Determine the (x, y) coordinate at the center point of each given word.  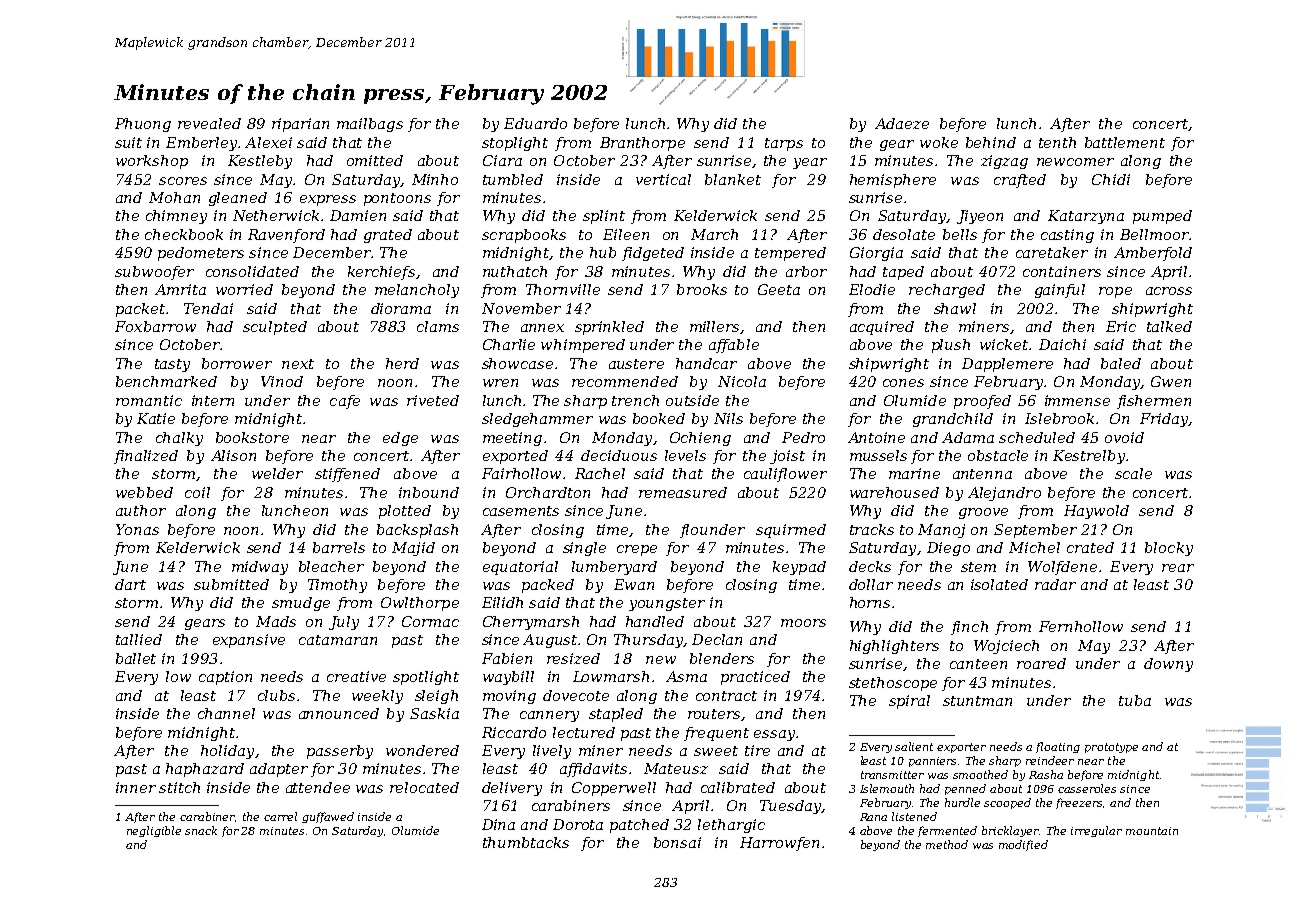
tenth (1057, 142)
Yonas (137, 529)
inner (136, 787)
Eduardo (535, 123)
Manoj (941, 531)
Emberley (202, 144)
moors (803, 623)
